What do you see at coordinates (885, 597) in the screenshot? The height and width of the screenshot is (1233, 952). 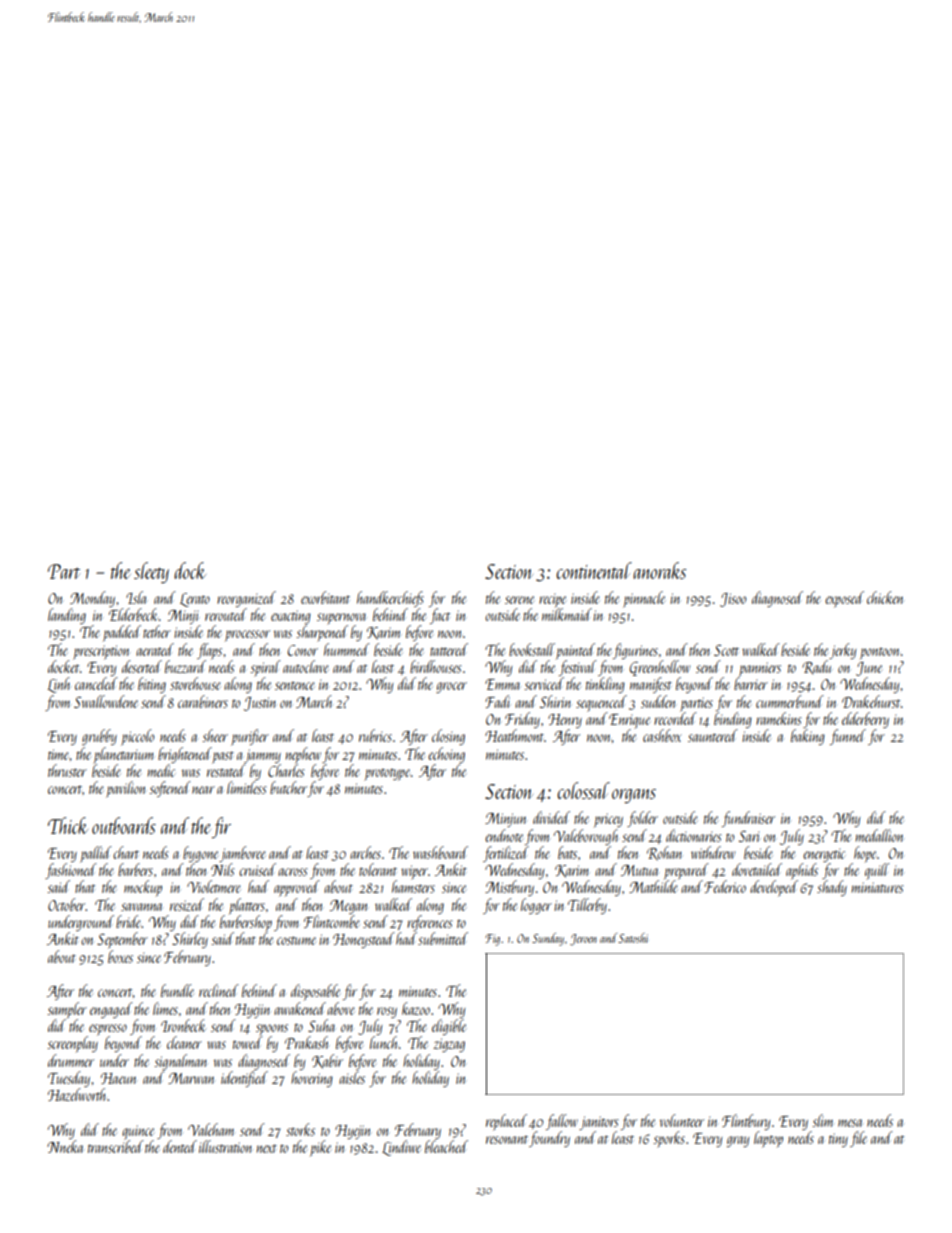 I see `chicken` at bounding box center [885, 597].
